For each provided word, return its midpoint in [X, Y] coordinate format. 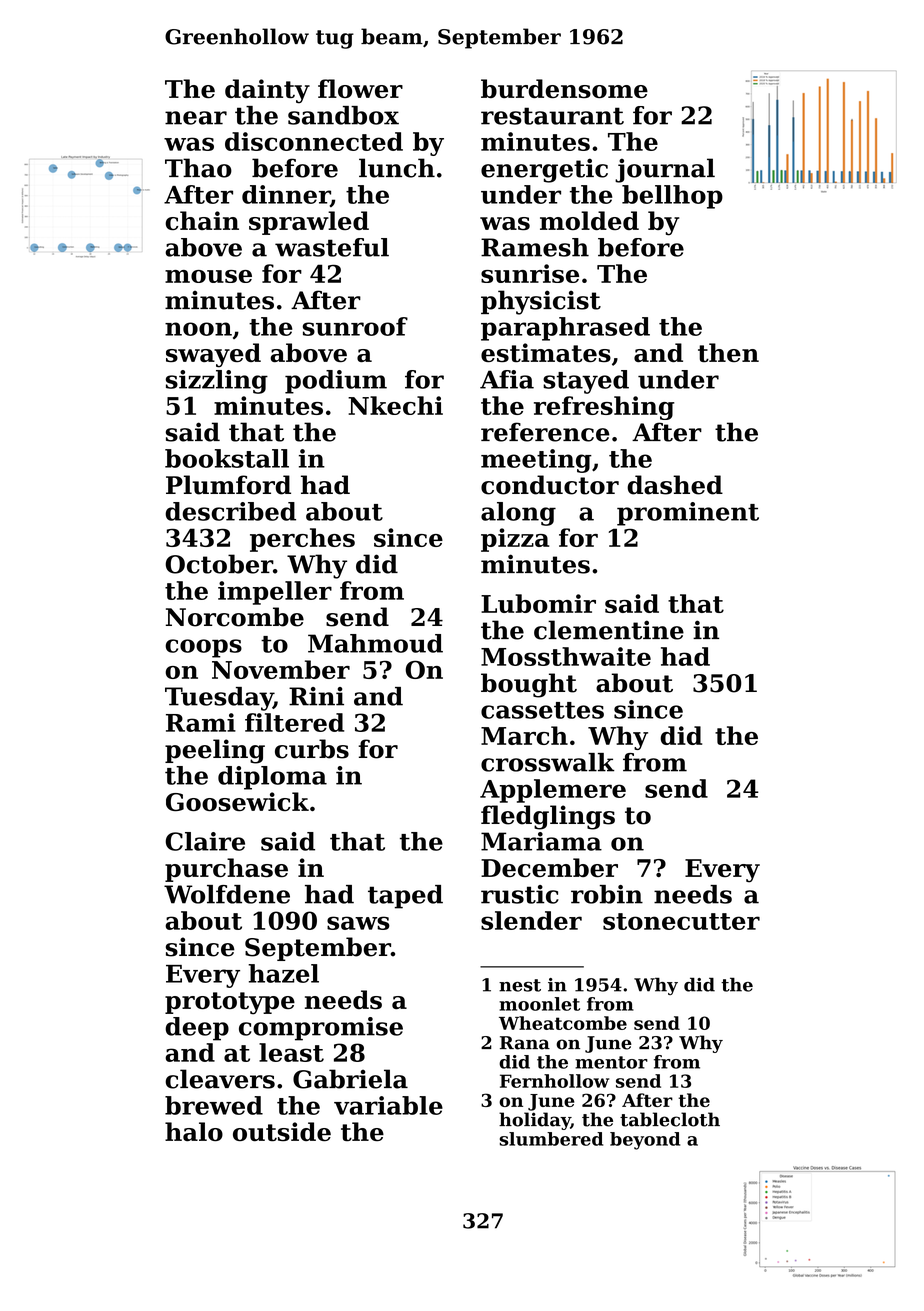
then [728, 352]
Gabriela [350, 1079]
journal [665, 170]
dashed [675, 485]
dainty [267, 91]
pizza [515, 540]
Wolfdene [227, 894]
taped [405, 897]
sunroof [355, 326]
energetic [544, 170]
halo [194, 1131]
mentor [611, 1062]
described [230, 511]
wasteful [332, 247]
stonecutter [681, 921]
